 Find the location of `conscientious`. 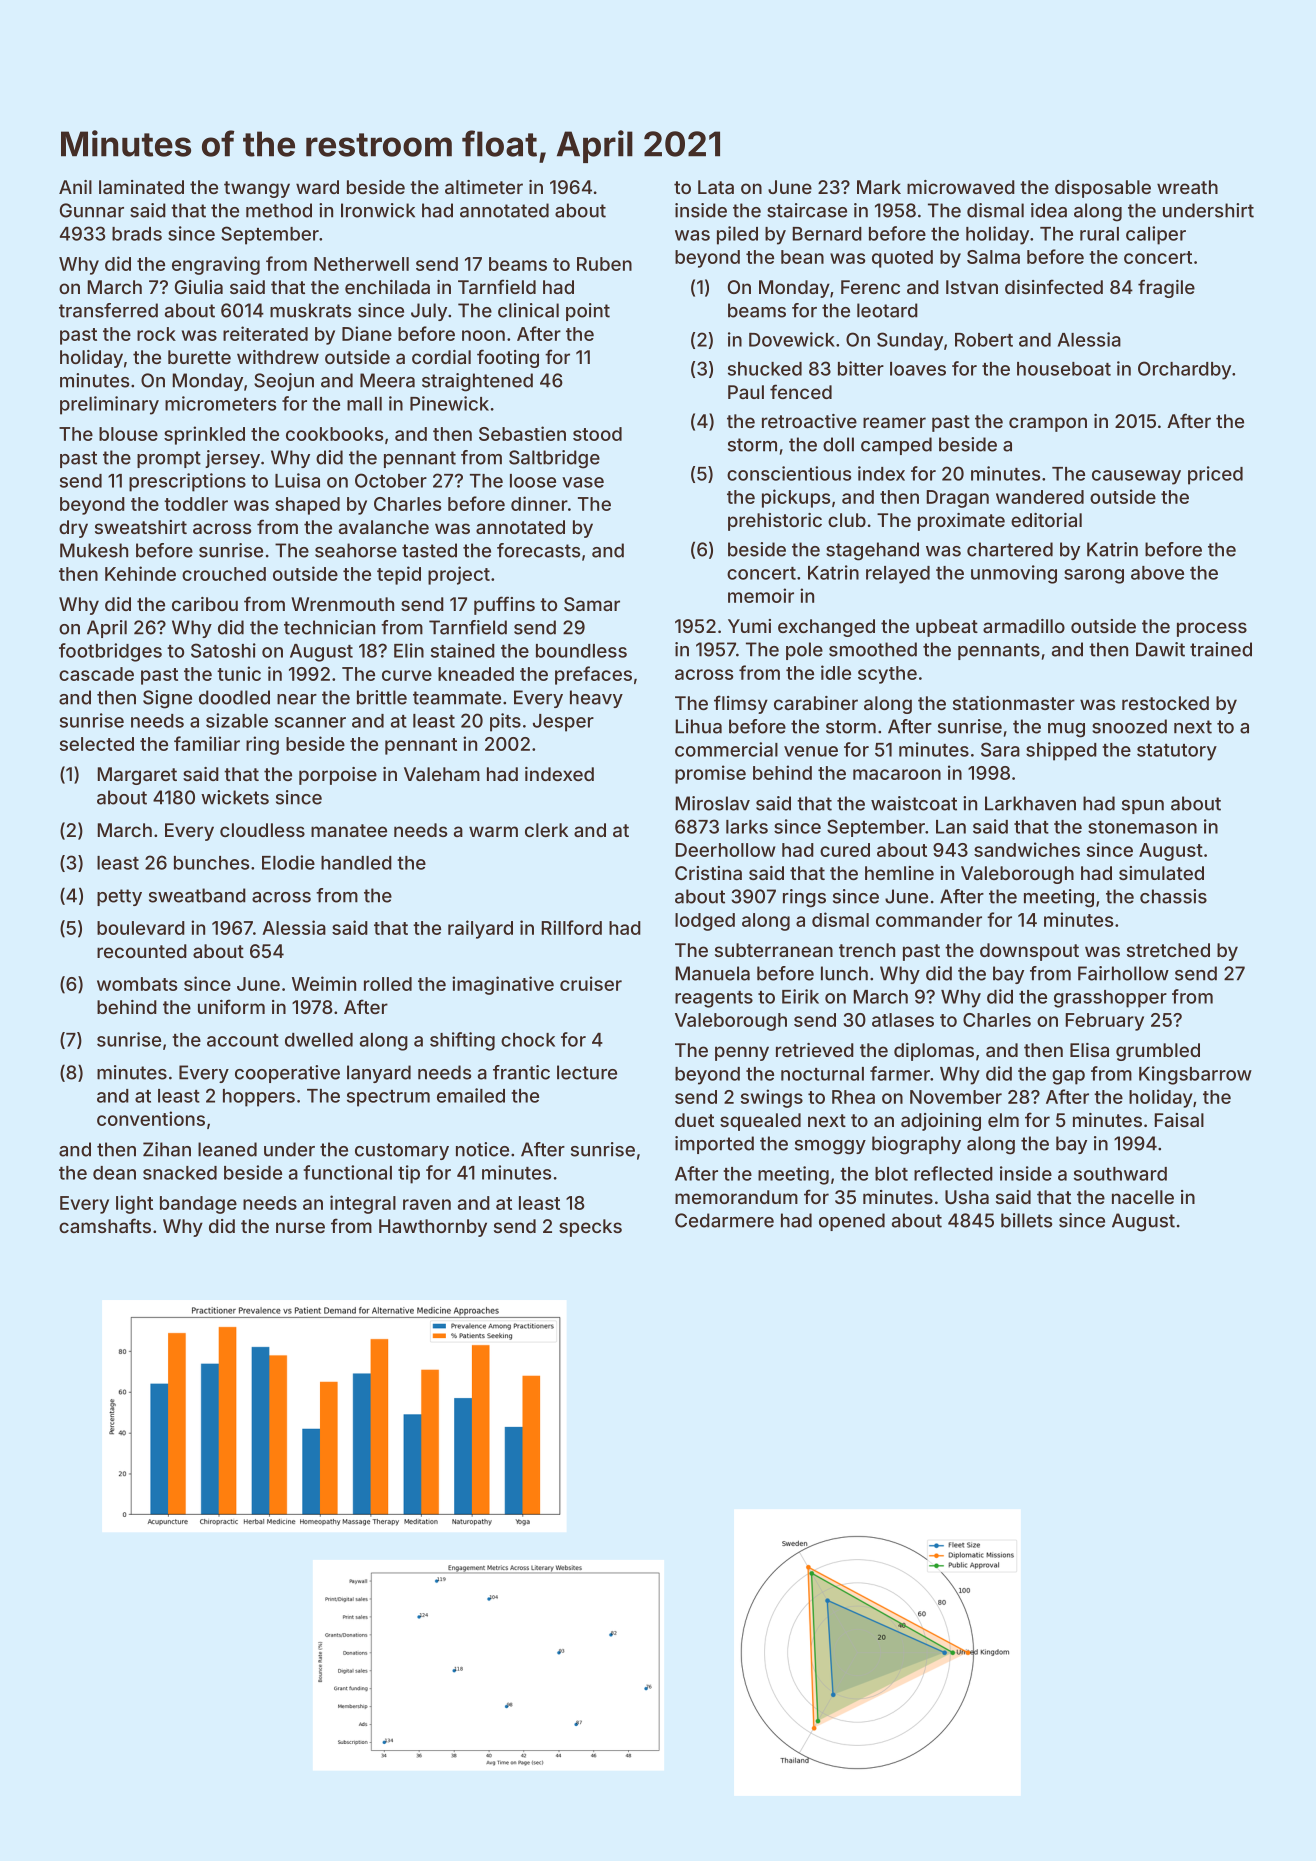

conscientious is located at coordinates (789, 473).
